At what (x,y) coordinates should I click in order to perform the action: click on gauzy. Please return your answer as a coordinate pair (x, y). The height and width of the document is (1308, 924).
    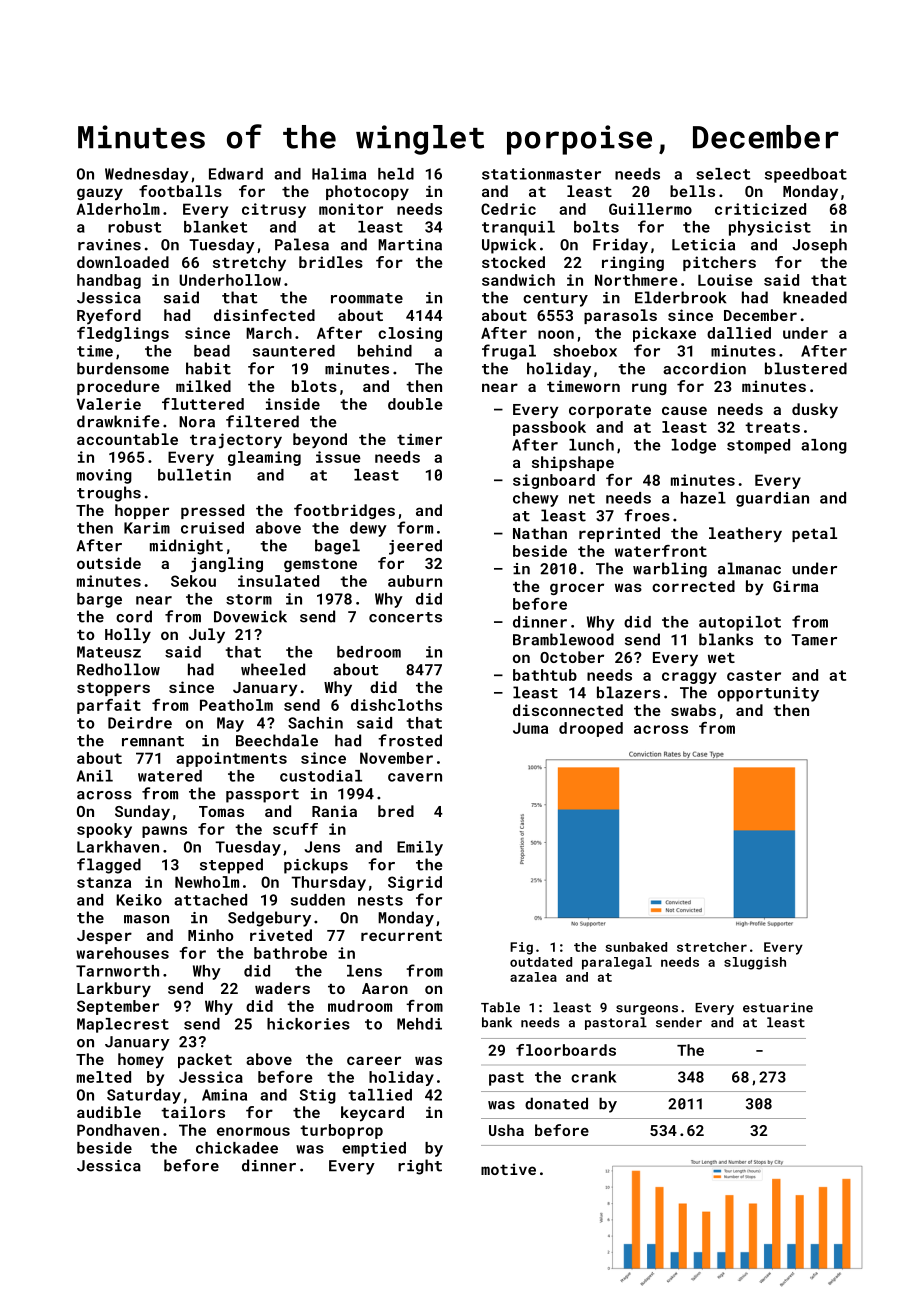
    Looking at the image, I should click on (100, 194).
